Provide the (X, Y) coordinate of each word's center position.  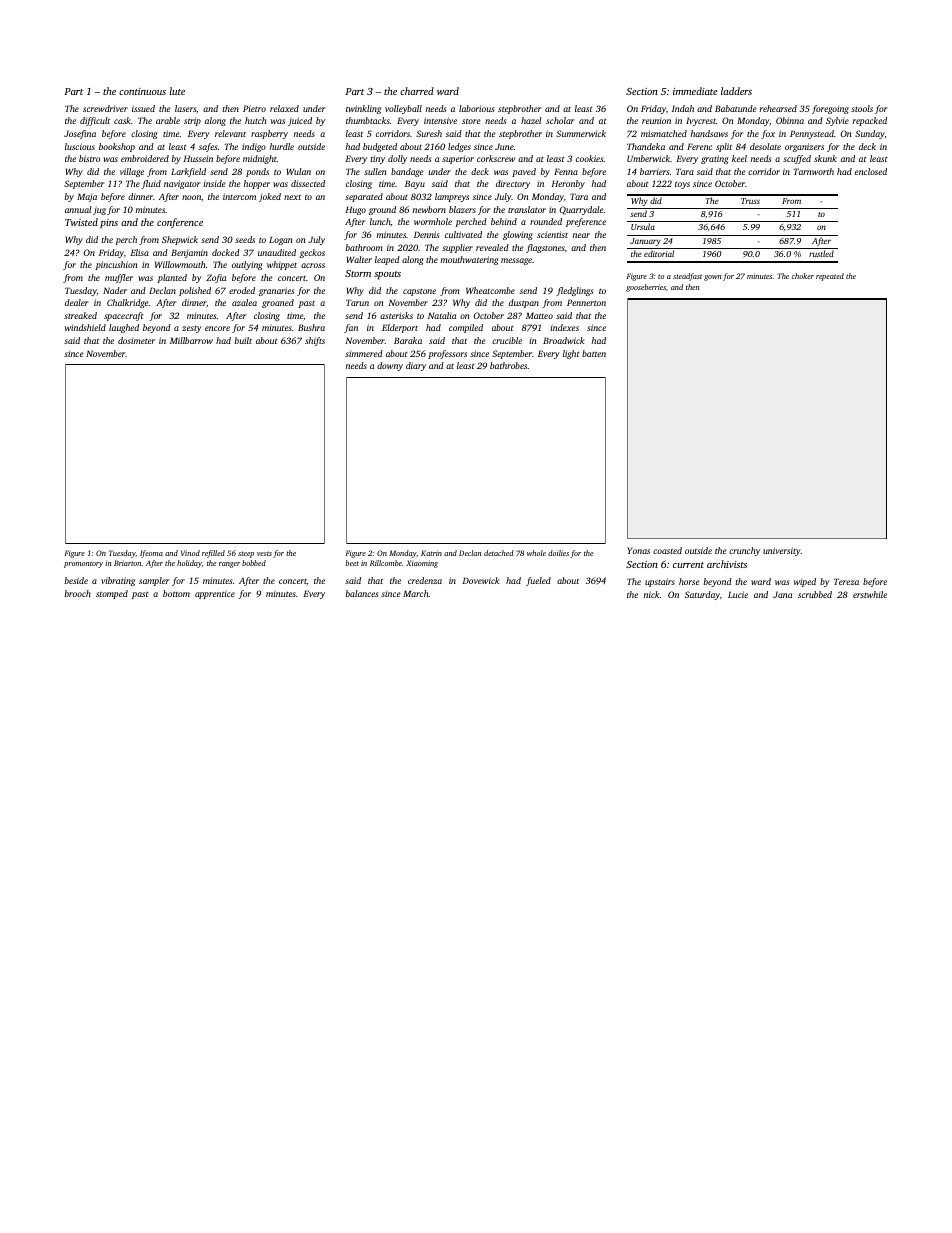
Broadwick (563, 340)
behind (504, 221)
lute (177, 91)
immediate (695, 91)
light (571, 354)
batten (594, 353)
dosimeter (136, 340)
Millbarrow (191, 340)
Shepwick (180, 240)
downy (390, 366)
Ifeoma (151, 554)
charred (417, 91)
